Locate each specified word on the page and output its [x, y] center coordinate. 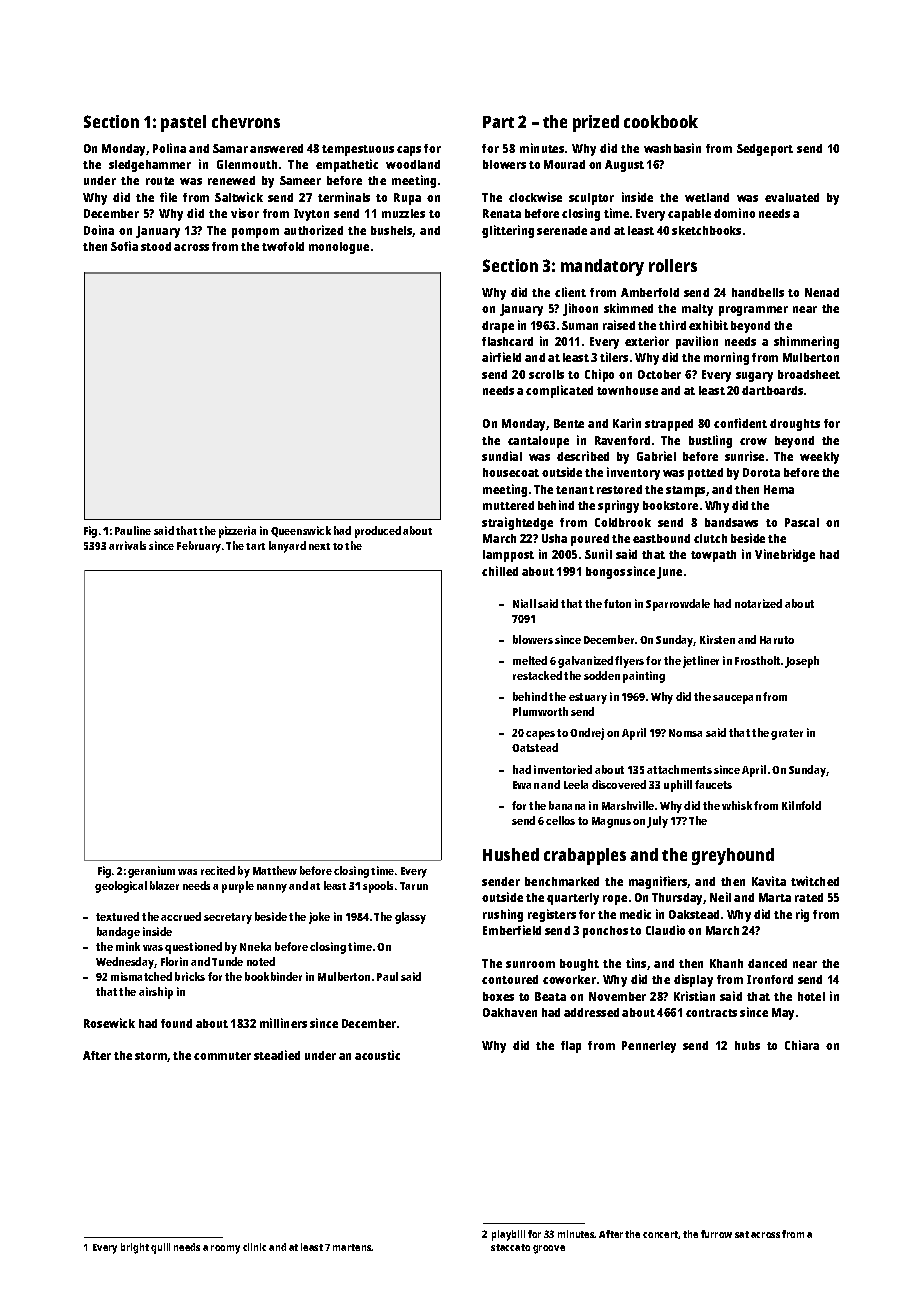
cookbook [661, 121]
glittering [508, 231]
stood [156, 246]
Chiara [802, 1045]
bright [135, 1248]
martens [352, 1247]
